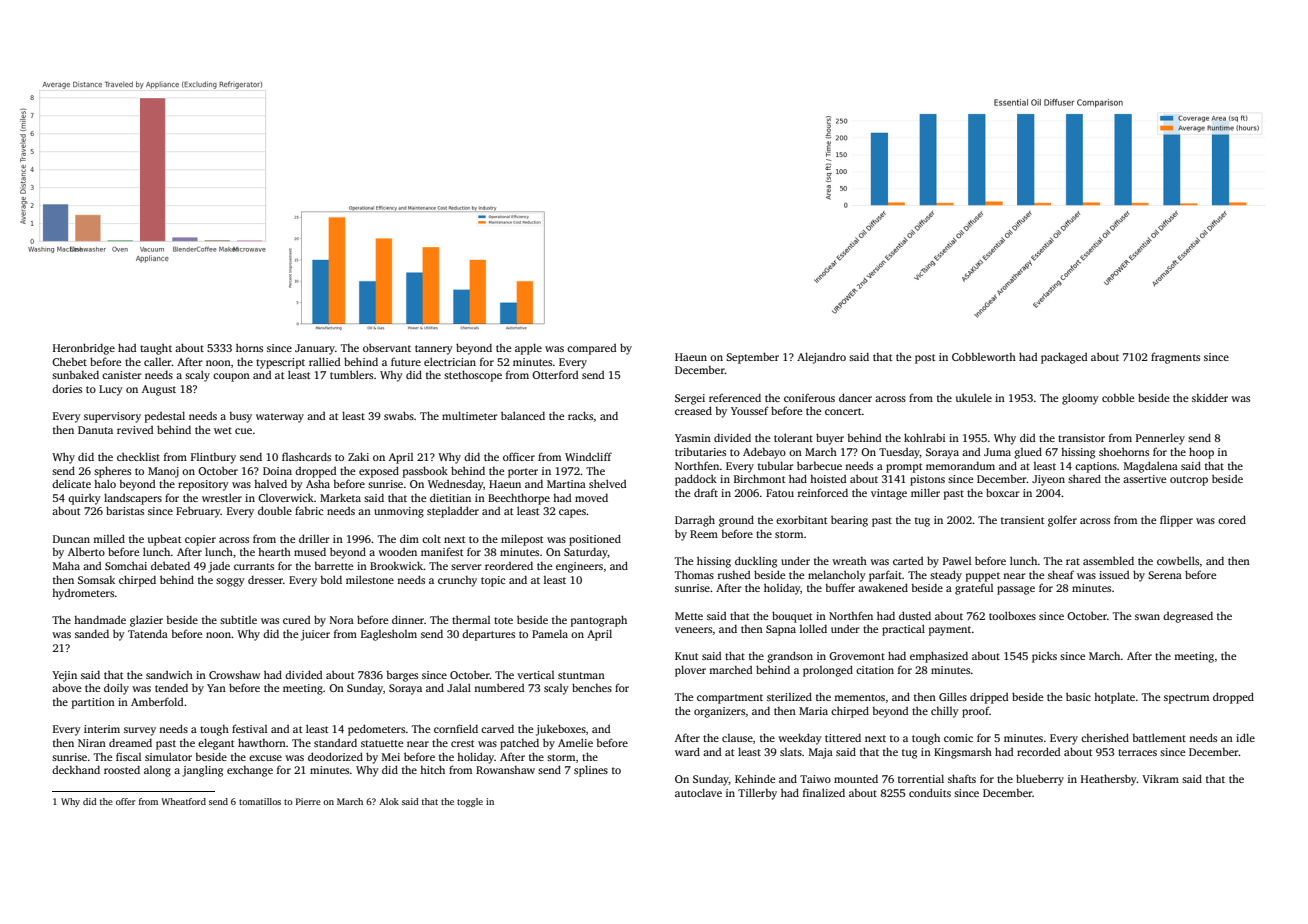 The width and height of the screenshot is (1308, 924). What do you see at coordinates (169, 675) in the screenshot?
I see `sandwich` at bounding box center [169, 675].
